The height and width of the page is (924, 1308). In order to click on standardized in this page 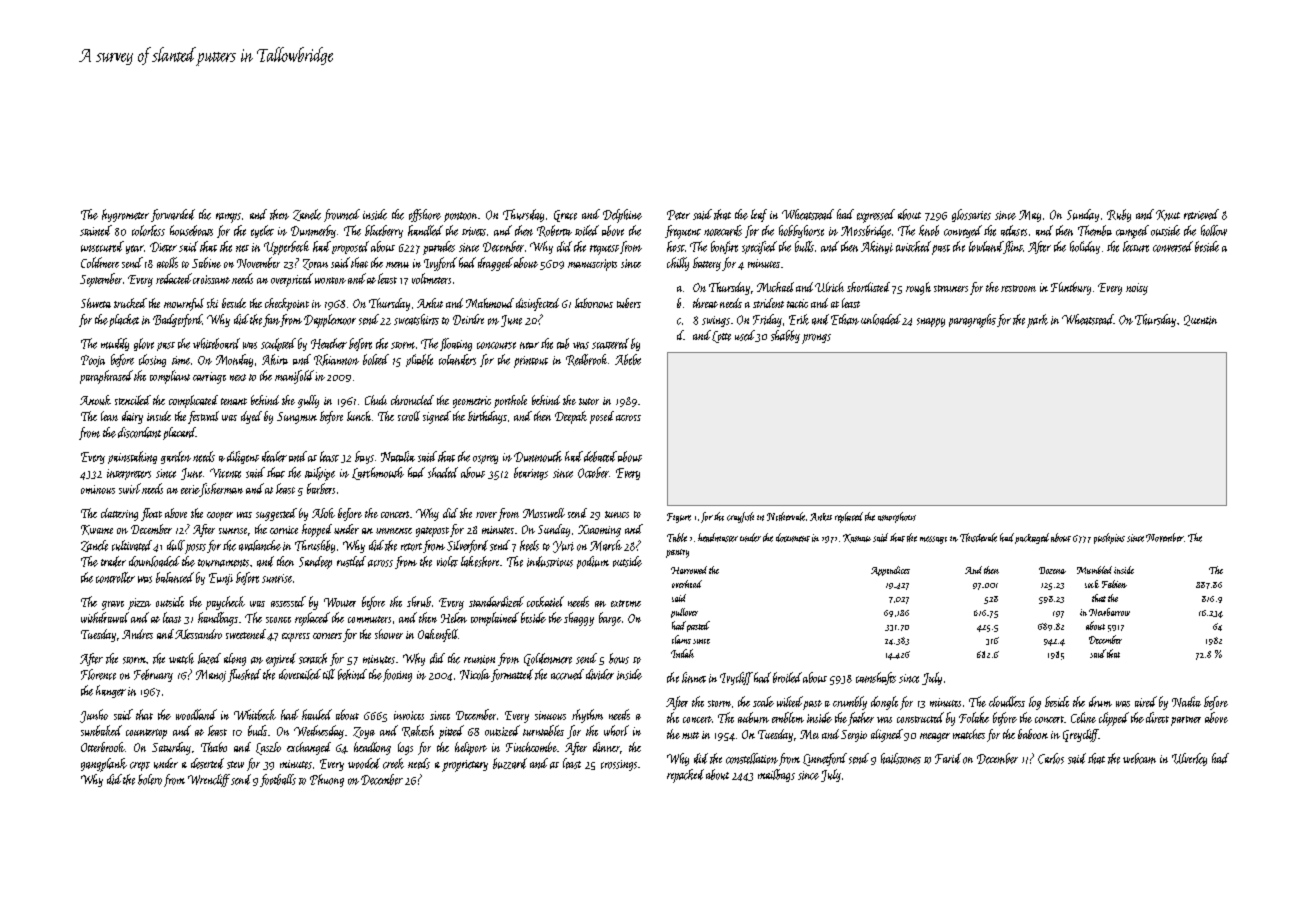, I will do `click(496, 601)`.
